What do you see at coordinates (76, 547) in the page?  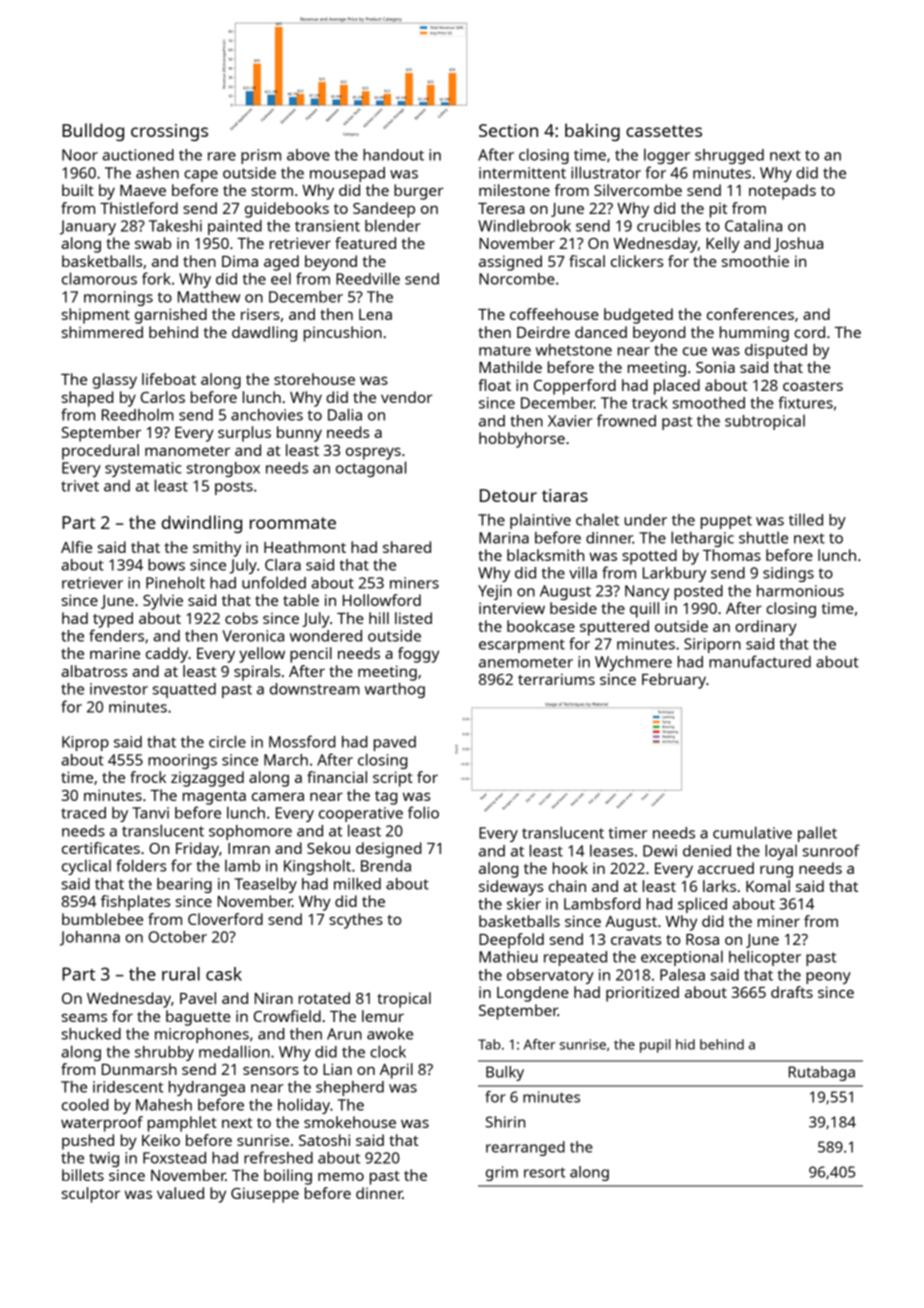 I see `Alfie` at bounding box center [76, 547].
